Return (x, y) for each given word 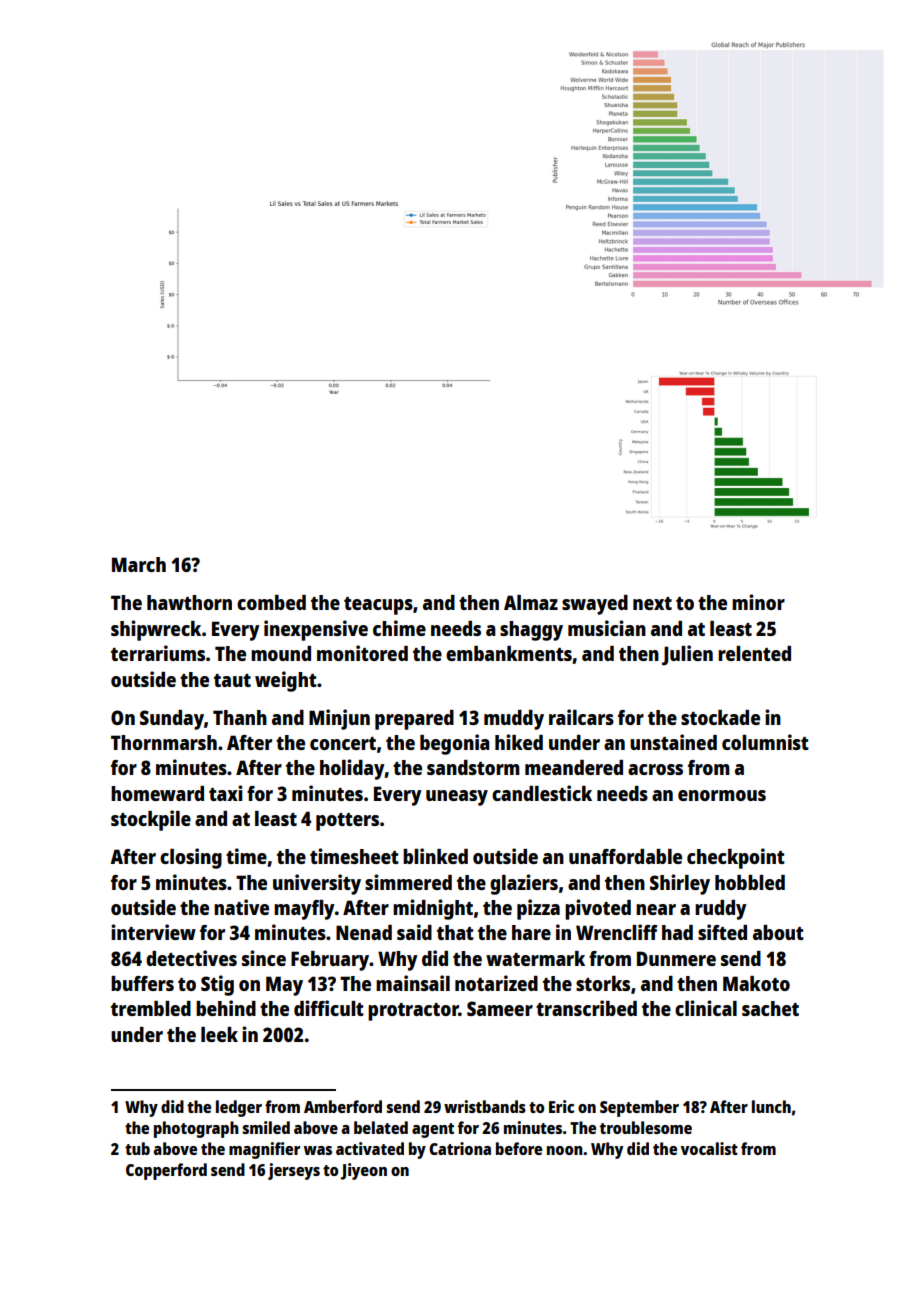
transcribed (586, 1008)
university (317, 884)
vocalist (709, 1148)
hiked (519, 742)
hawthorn (189, 602)
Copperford (166, 1171)
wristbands (485, 1106)
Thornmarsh (164, 742)
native (241, 907)
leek (219, 1034)
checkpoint (736, 858)
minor (758, 602)
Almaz (531, 602)
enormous (722, 795)
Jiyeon (364, 1171)
